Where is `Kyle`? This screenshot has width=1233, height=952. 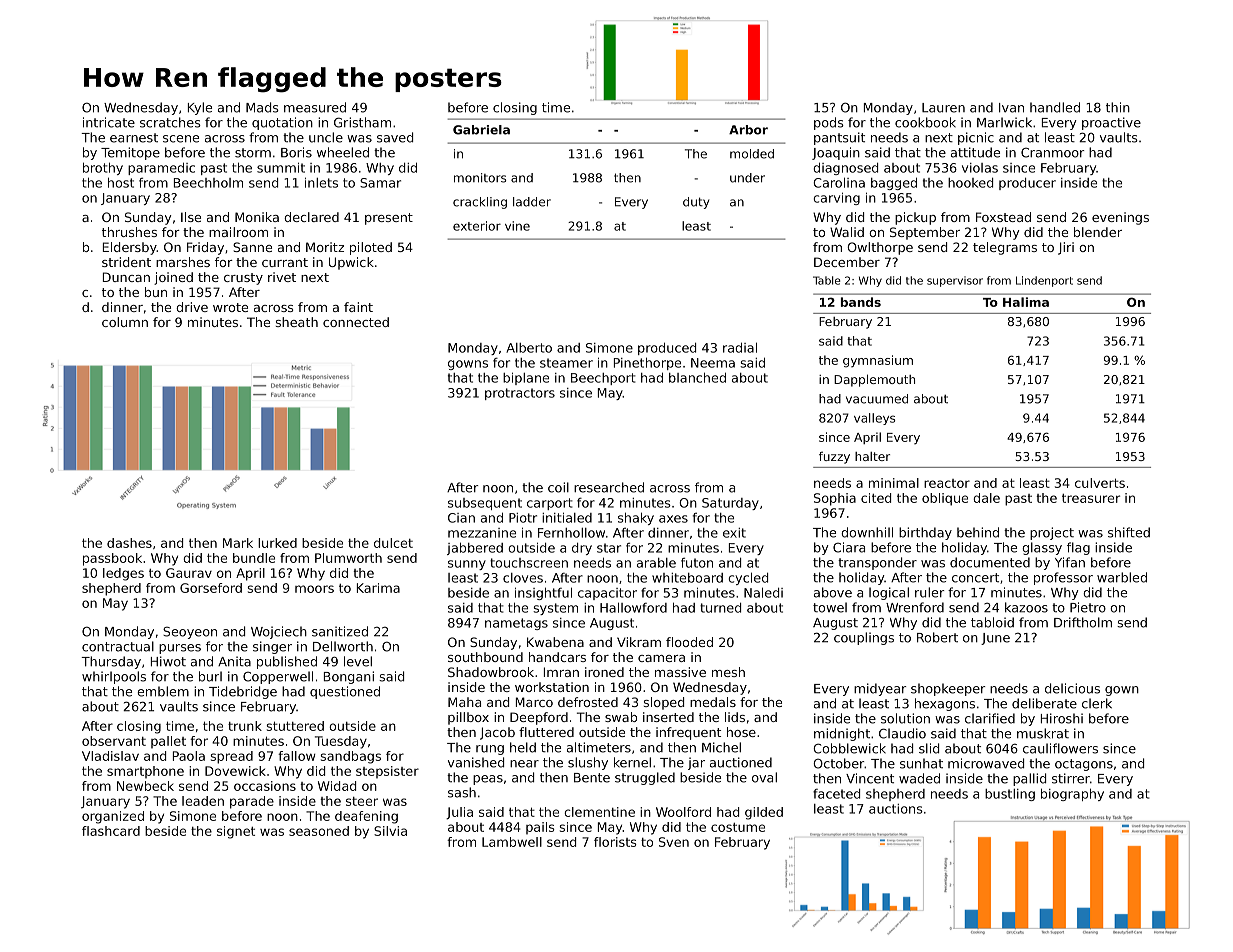
Kyle is located at coordinates (200, 108).
